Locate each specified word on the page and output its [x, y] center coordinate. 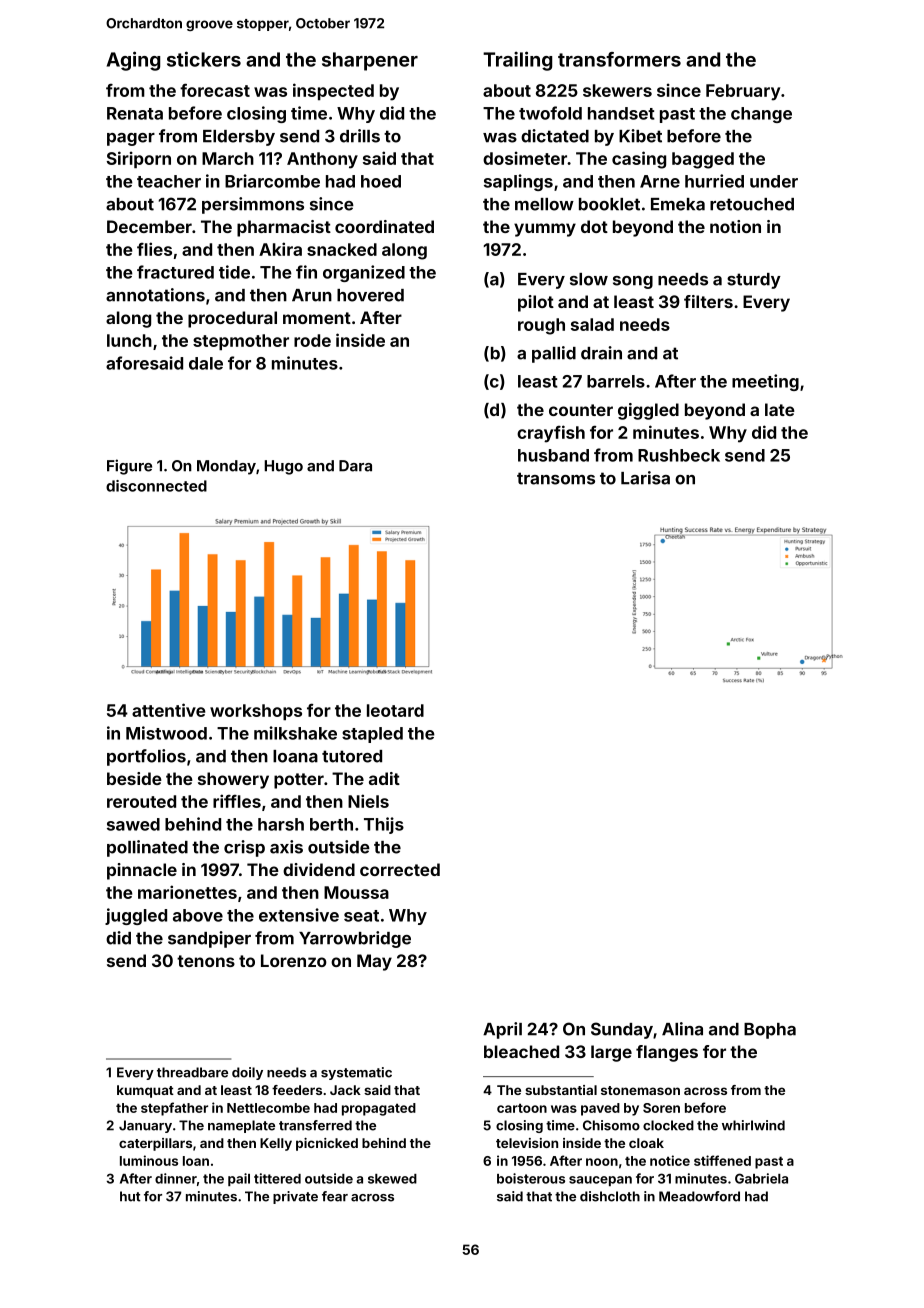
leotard [395, 710]
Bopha [770, 1031]
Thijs [384, 825]
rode [312, 340]
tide [234, 272]
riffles [237, 801]
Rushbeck [679, 455]
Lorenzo [294, 960]
